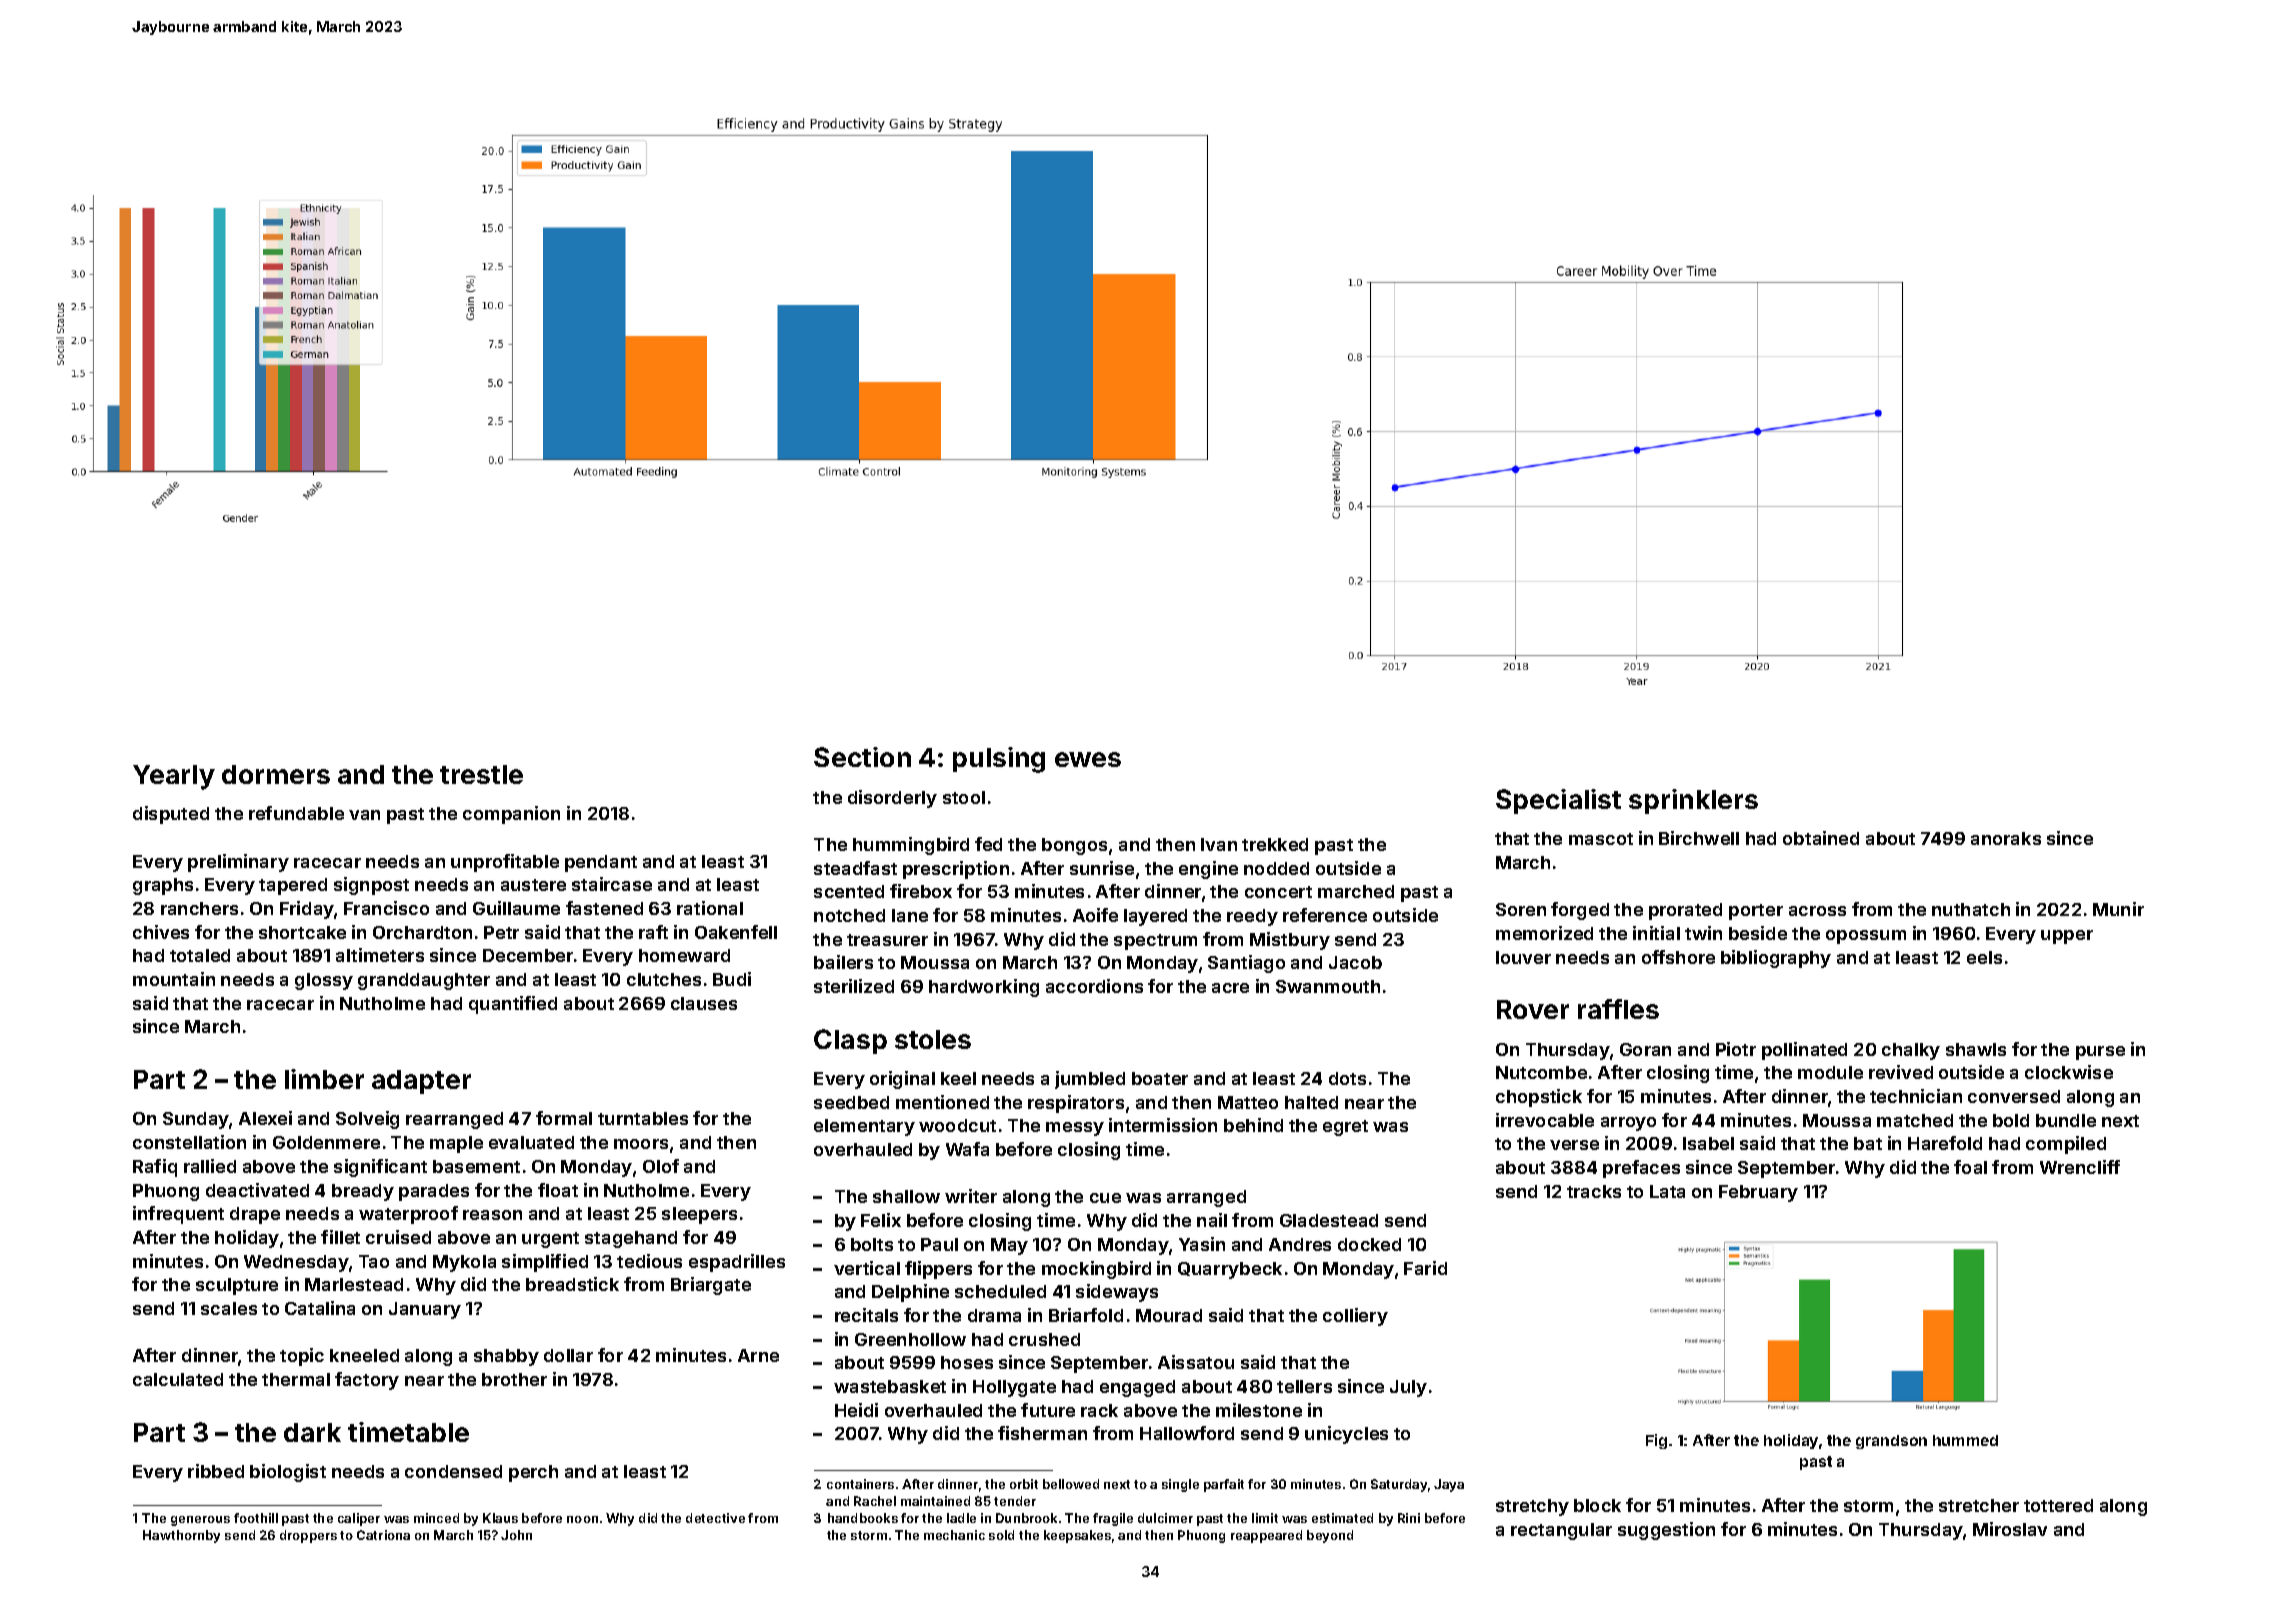 Image resolution: width=2282 pixels, height=1614 pixels. Describe the element at coordinates (229, 1308) in the image. I see `scales` at that location.
